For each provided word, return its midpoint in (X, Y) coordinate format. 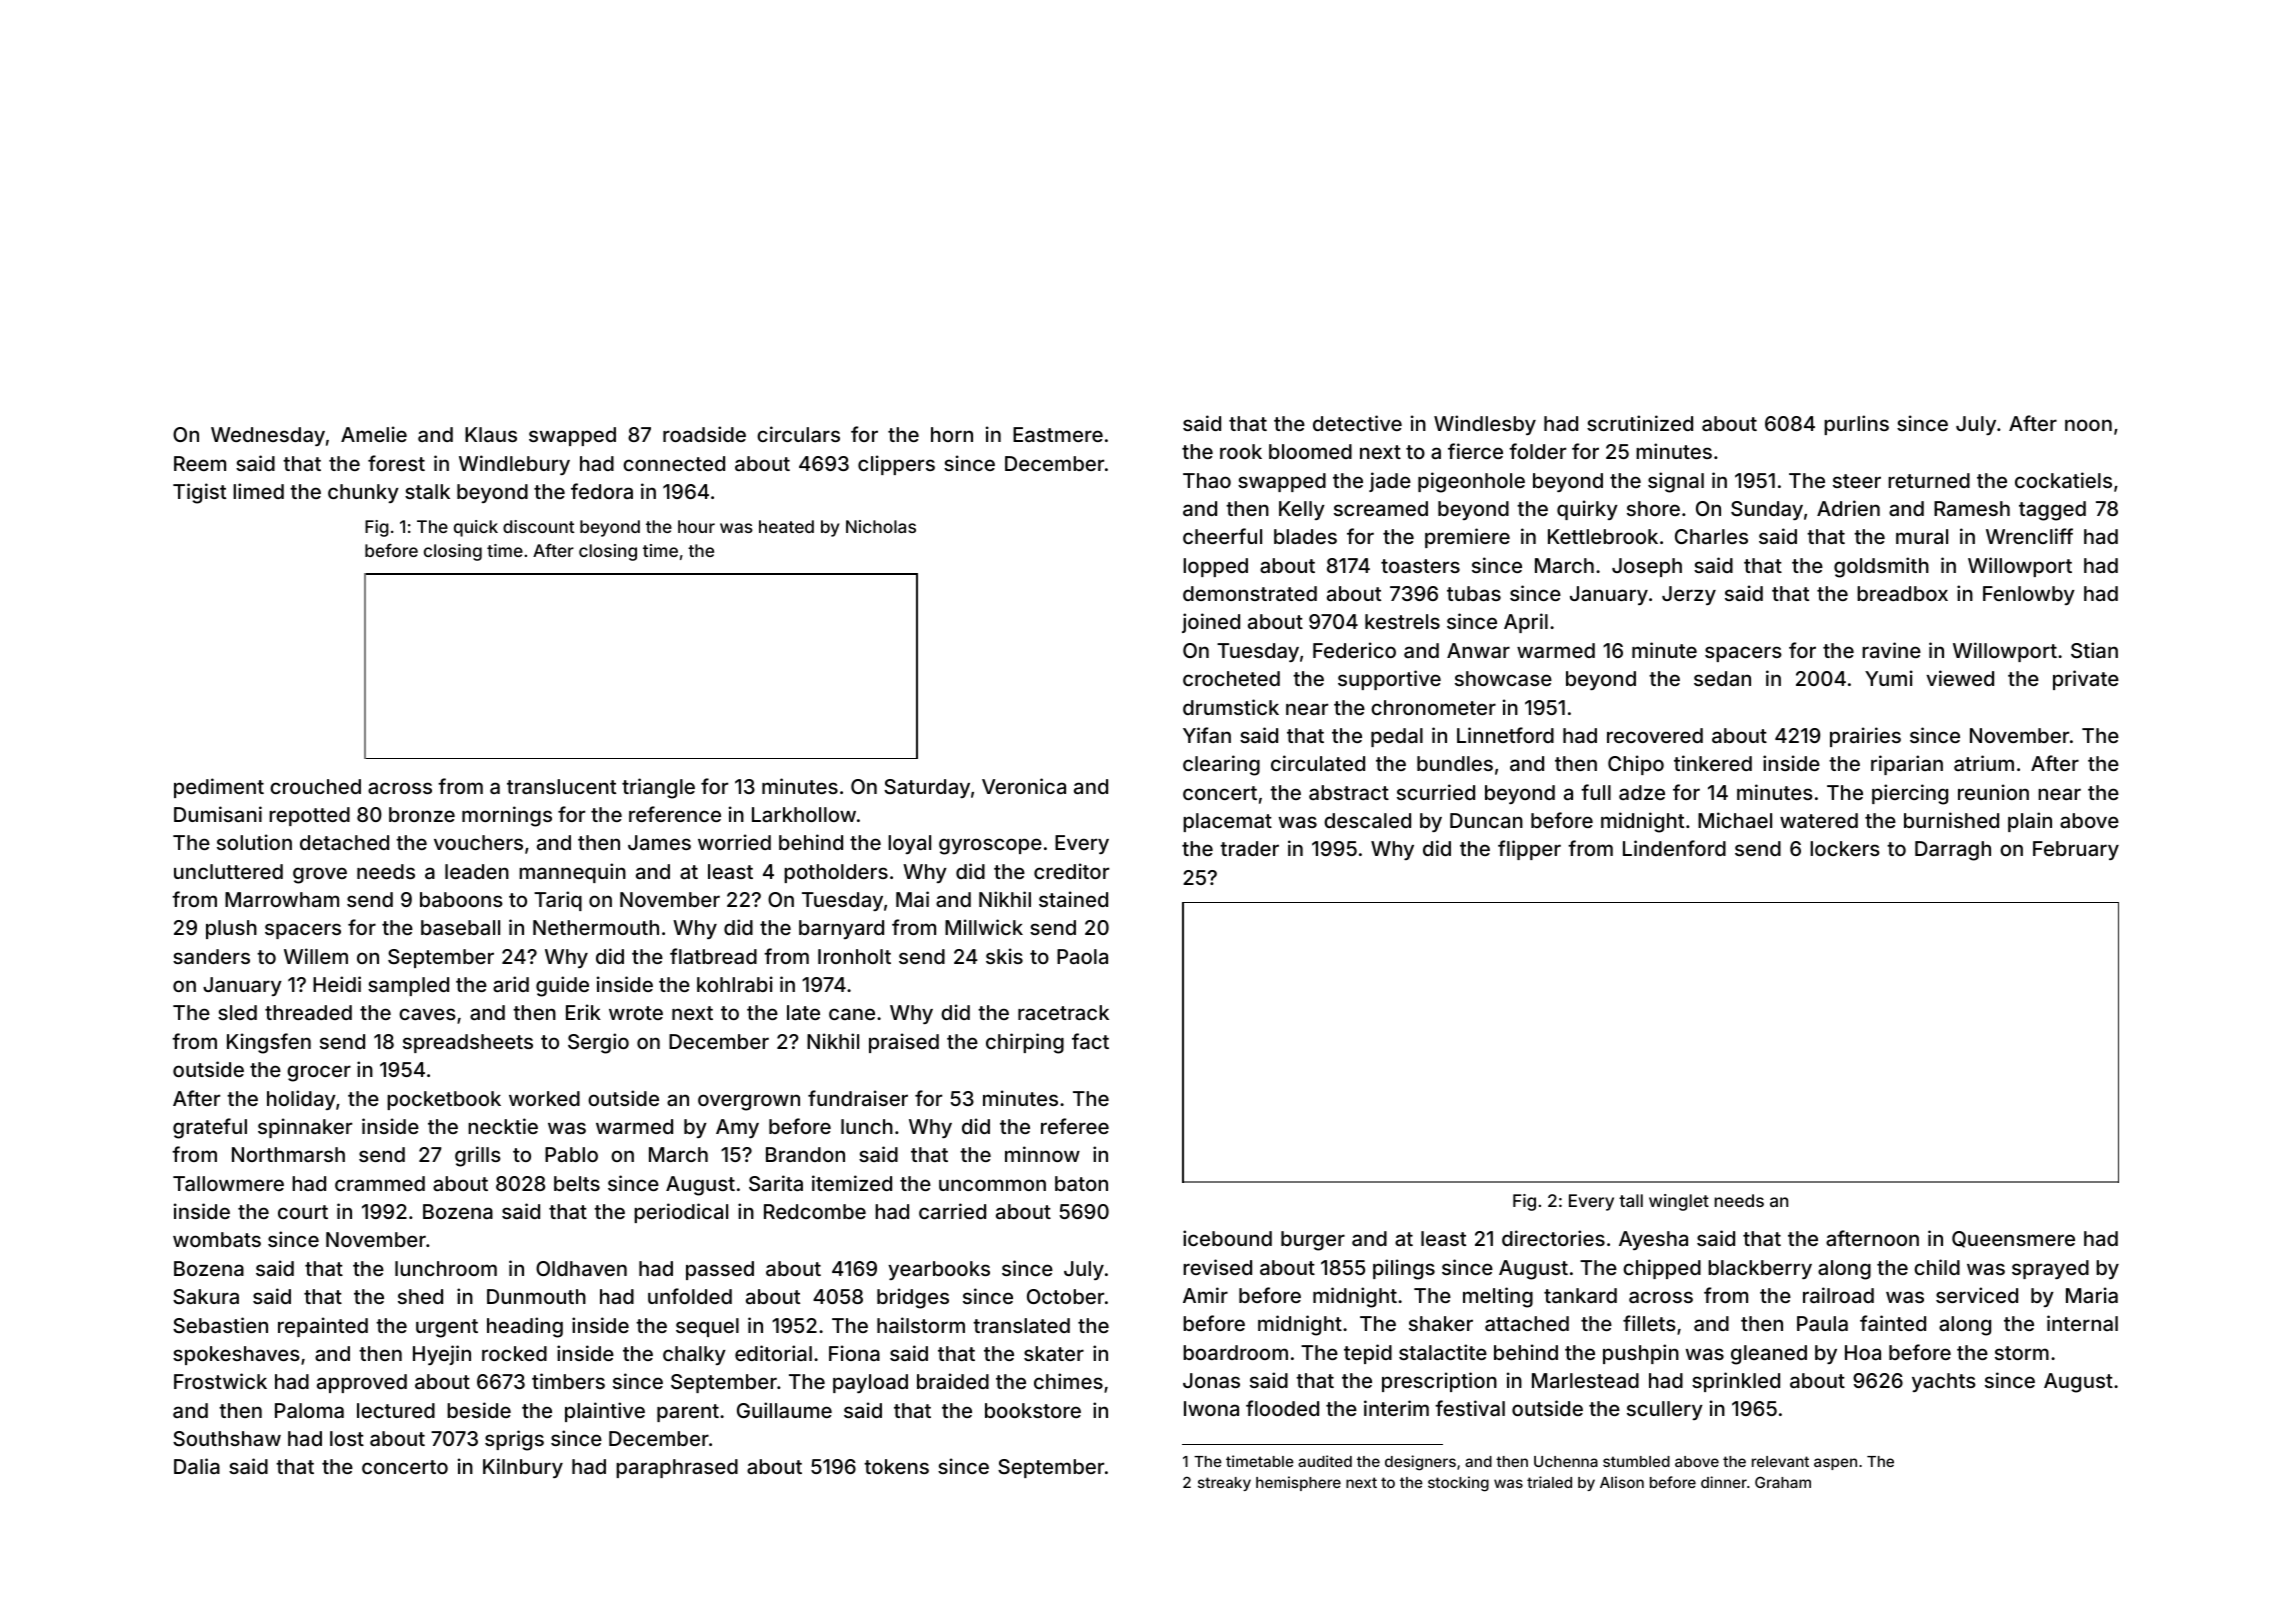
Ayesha (1653, 1240)
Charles (1711, 536)
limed (258, 491)
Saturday (927, 788)
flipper (1529, 850)
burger (1313, 1241)
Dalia (197, 1466)
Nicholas (881, 526)
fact (1090, 1041)
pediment (219, 788)
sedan (1722, 678)
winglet (1679, 1202)
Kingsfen (269, 1043)
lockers (1845, 848)
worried (734, 842)
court (303, 1212)
